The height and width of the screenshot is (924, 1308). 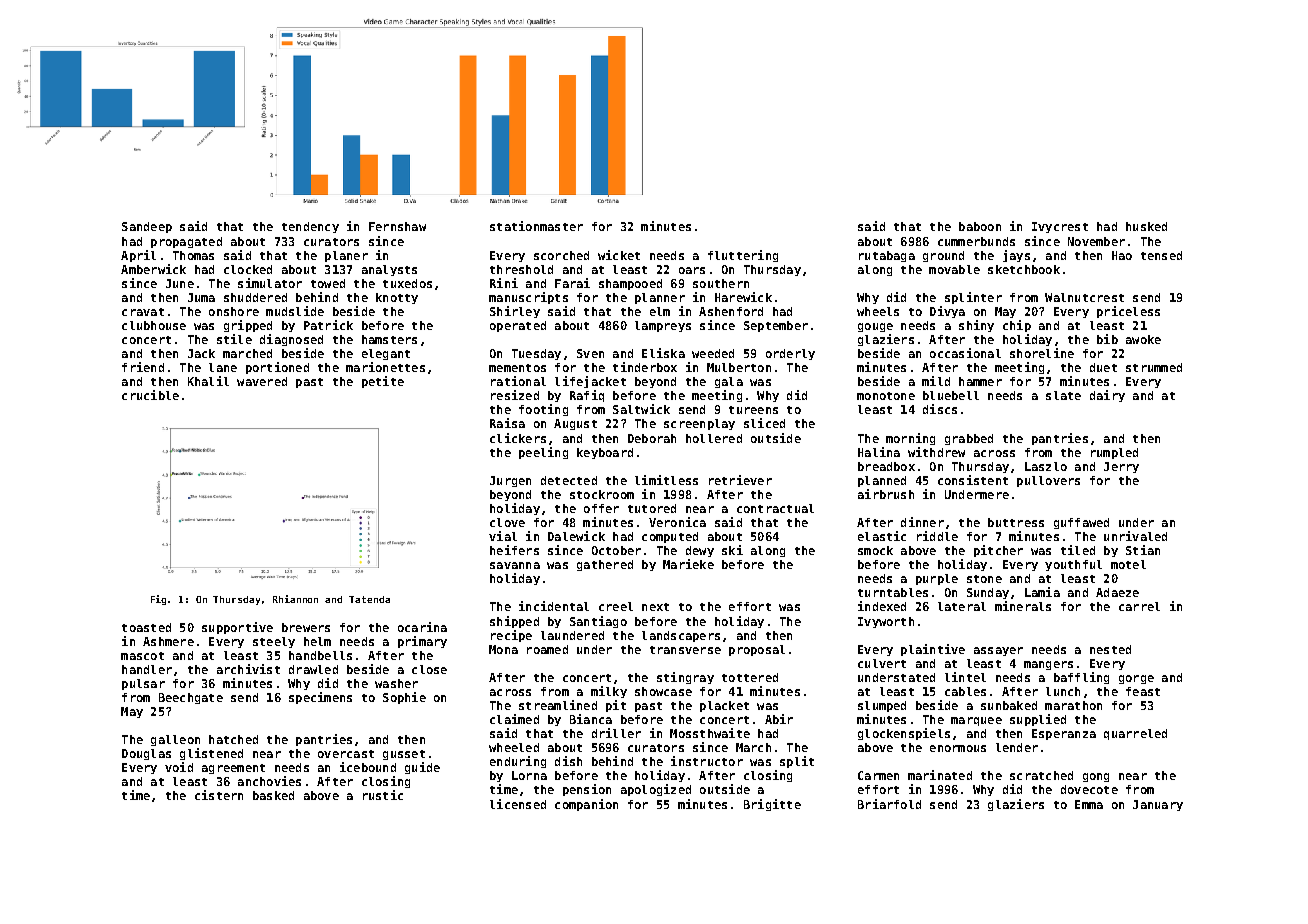 I want to click on Jurgen, so click(x=510, y=481).
